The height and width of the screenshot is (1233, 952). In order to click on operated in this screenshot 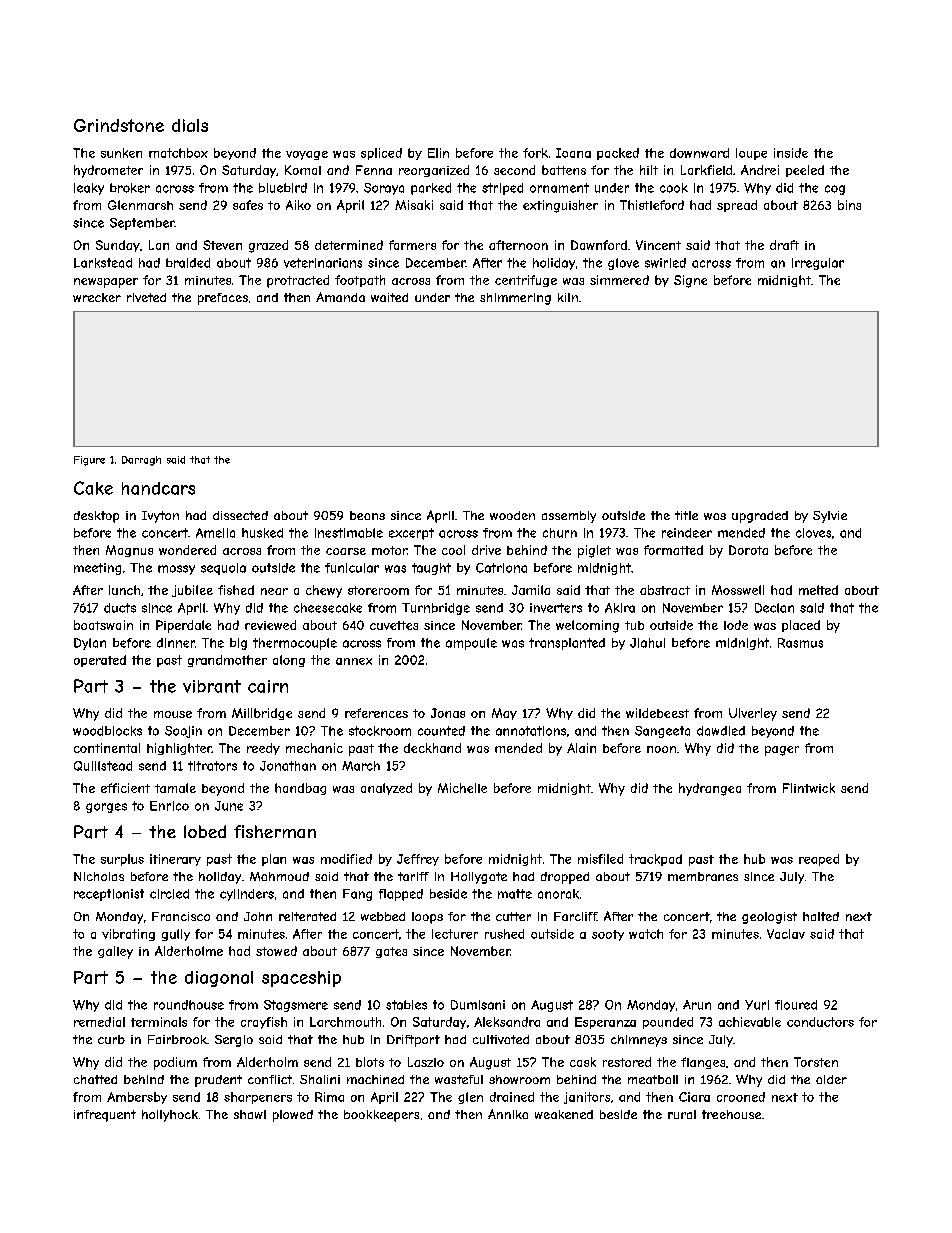, I will do `click(100, 661)`.
